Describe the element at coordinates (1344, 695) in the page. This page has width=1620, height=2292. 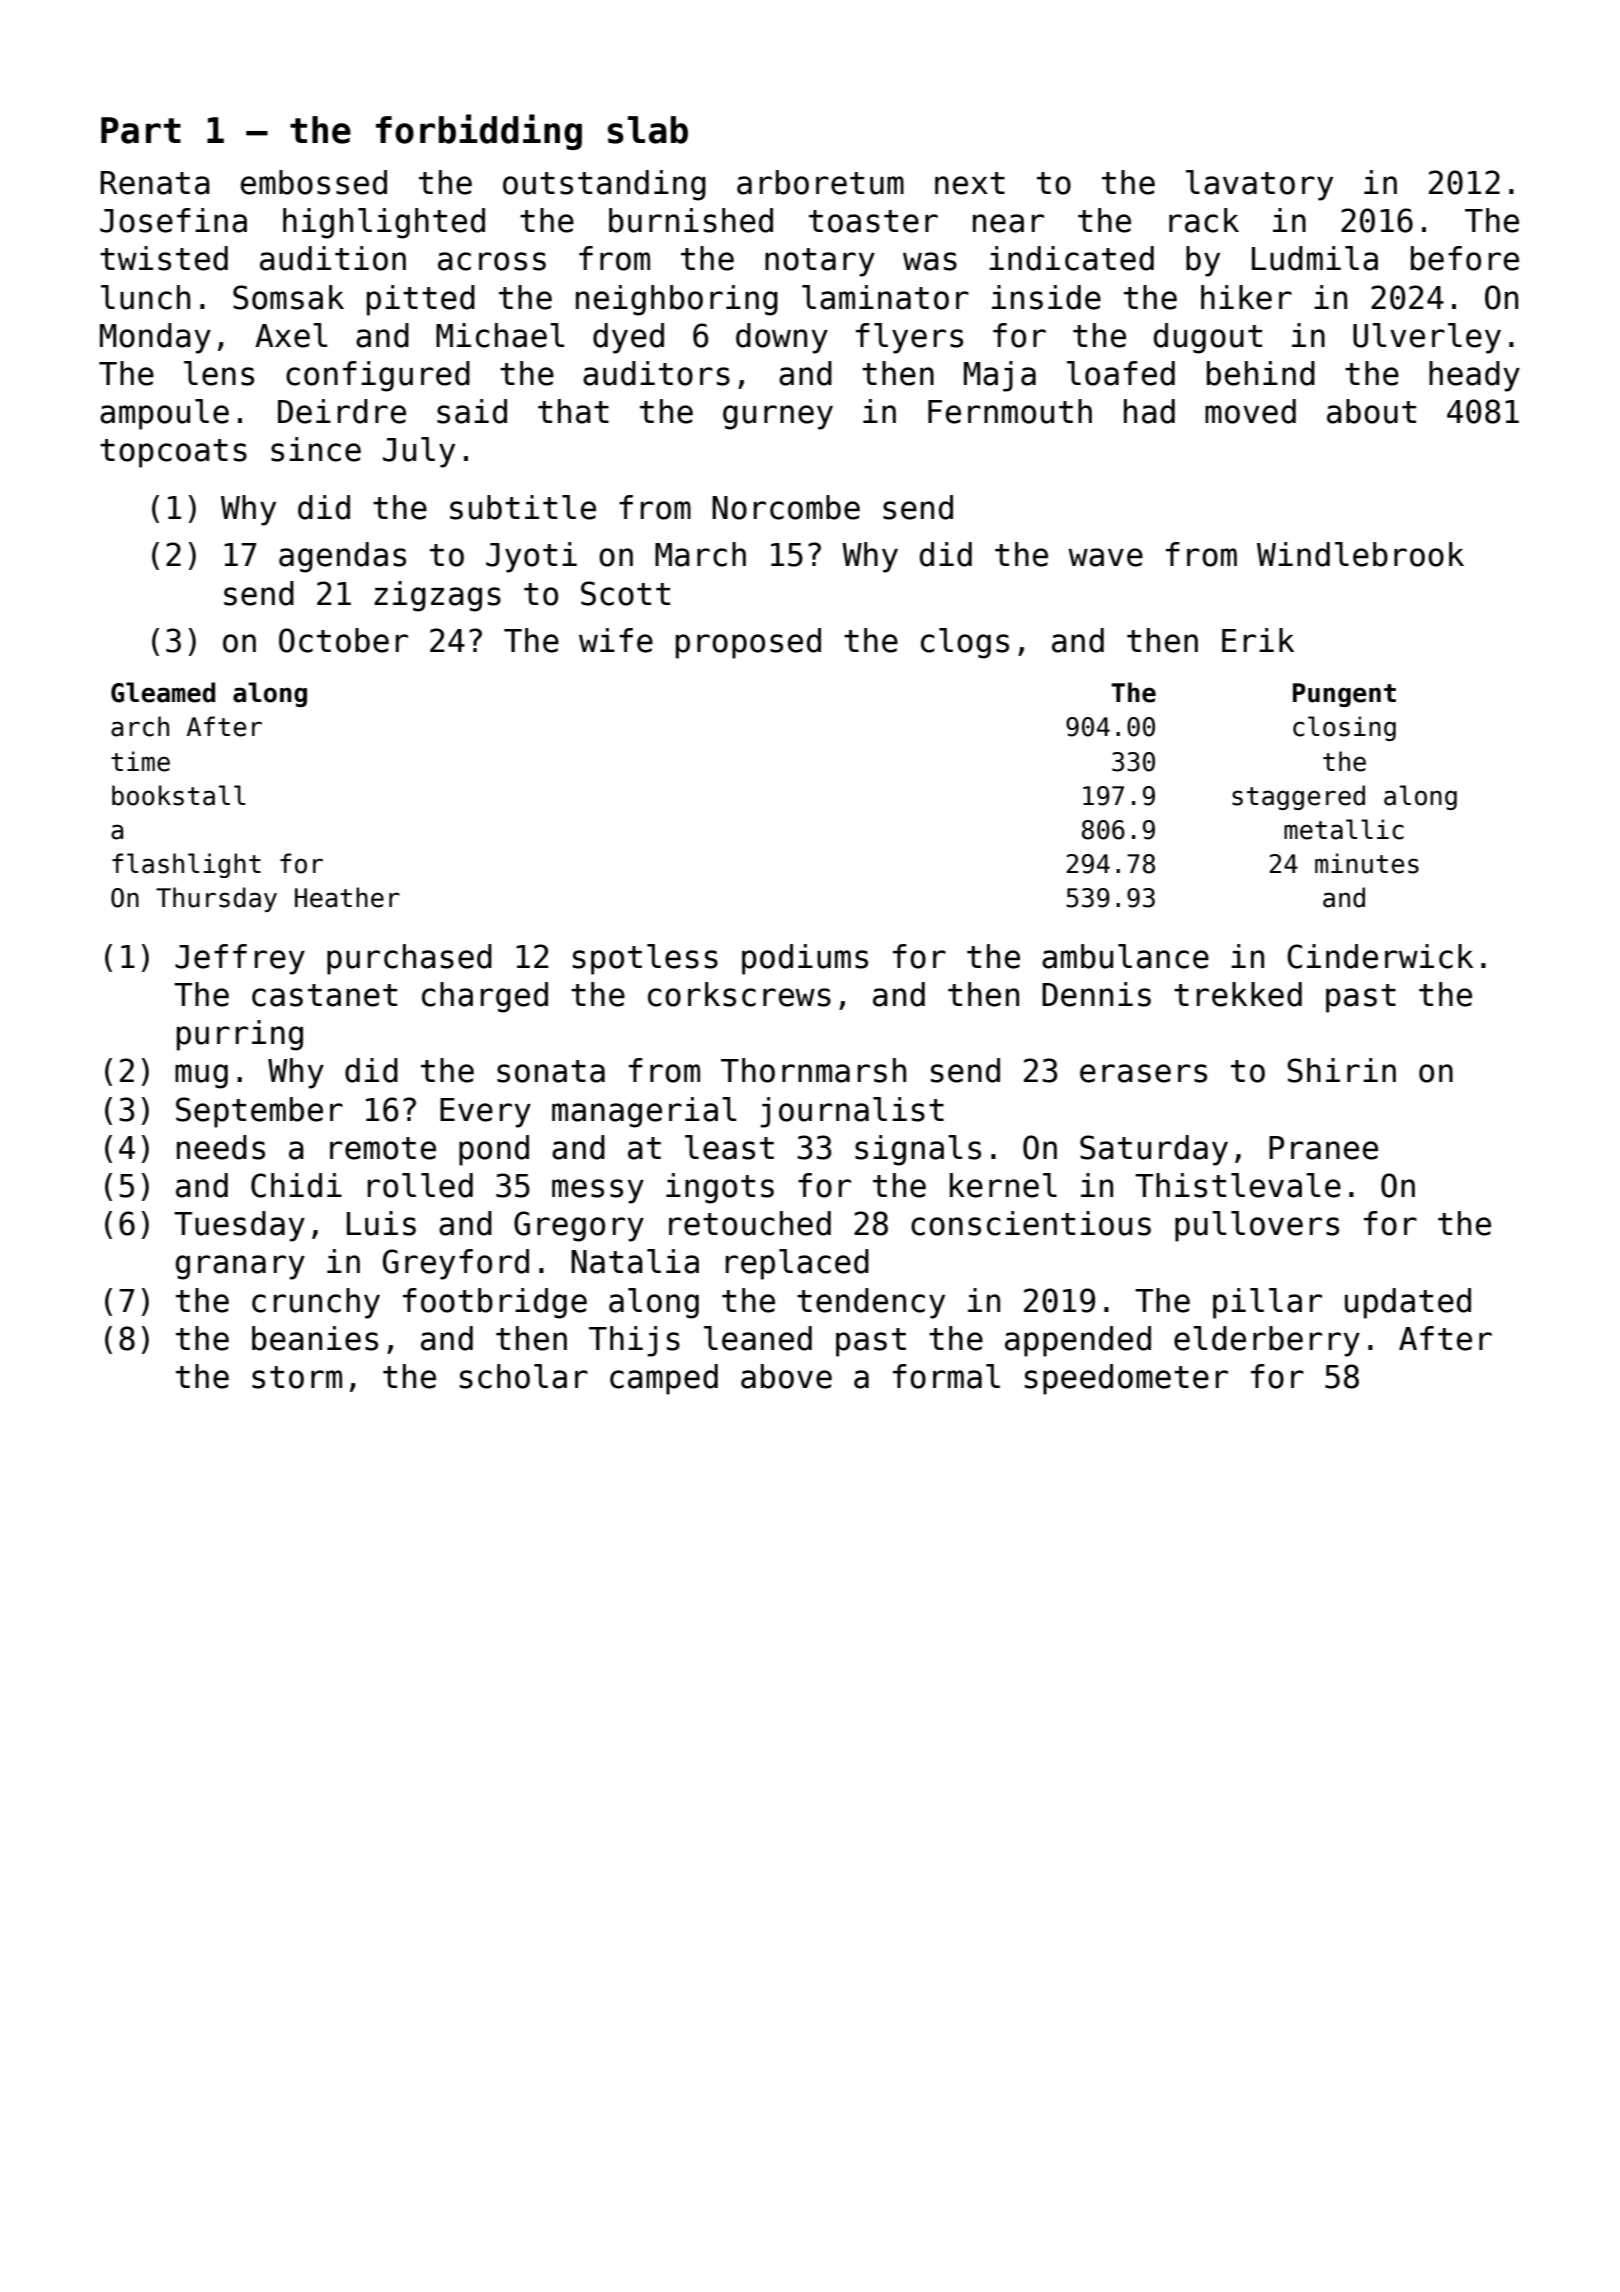
I see `Pungent` at that location.
